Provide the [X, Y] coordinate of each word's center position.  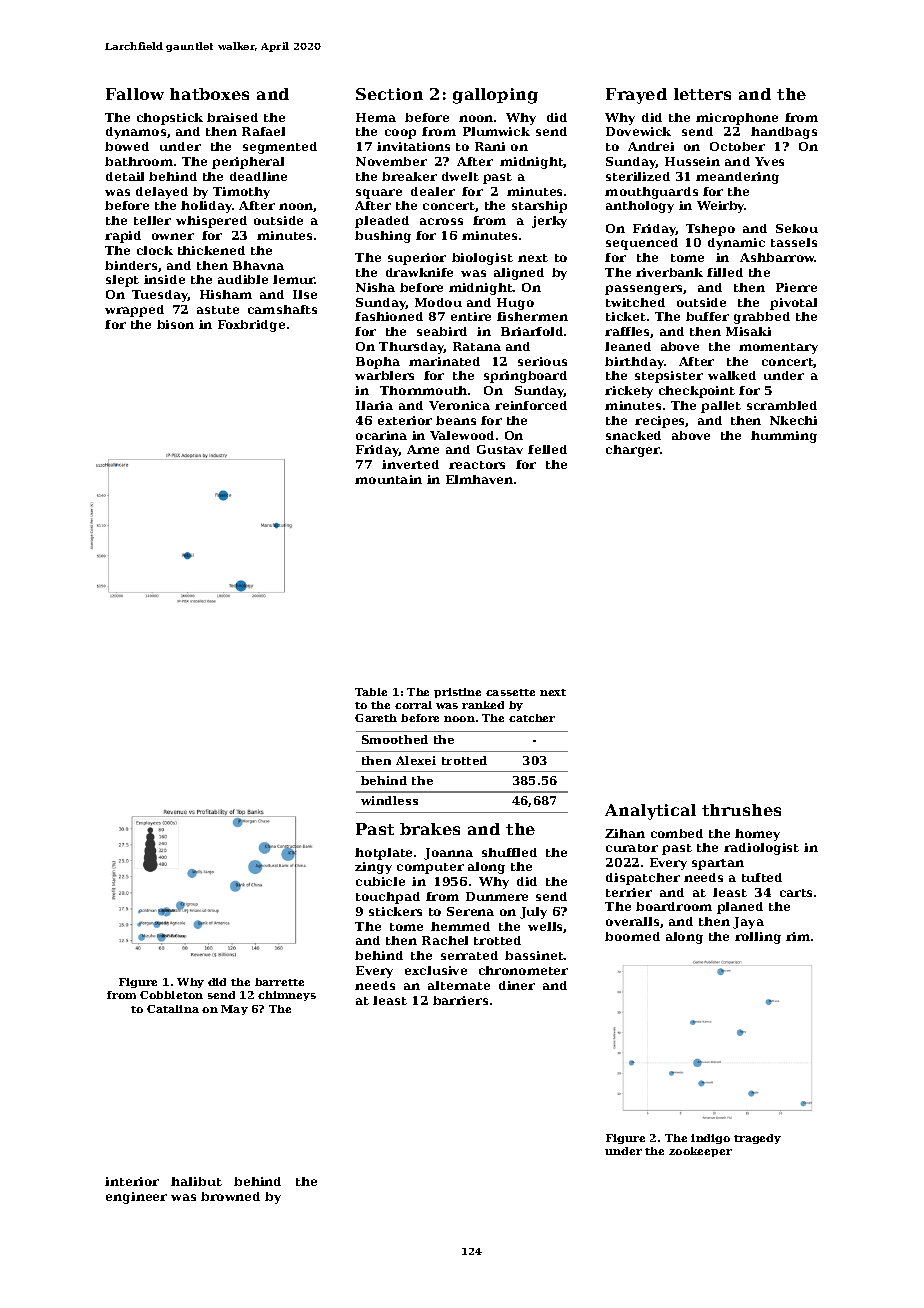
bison [175, 324]
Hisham [226, 294]
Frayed [636, 96]
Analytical [650, 812]
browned [230, 1196]
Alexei [416, 760]
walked [732, 375]
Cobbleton [171, 995]
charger [633, 451]
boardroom [674, 906]
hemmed [460, 926]
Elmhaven [479, 479]
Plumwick [496, 131]
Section [389, 94]
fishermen [532, 316]
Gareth [376, 718]
